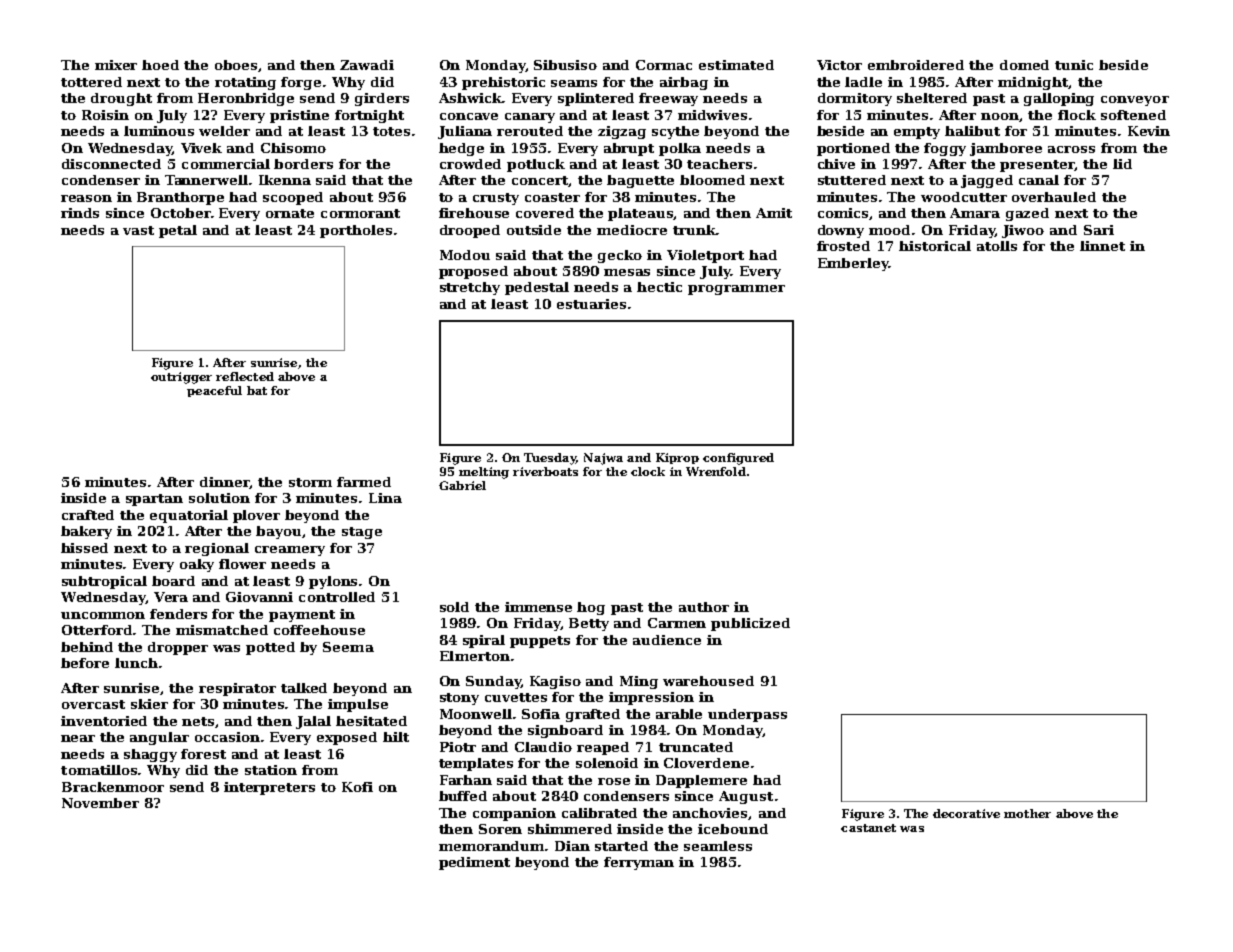  Describe the element at coordinates (245, 376) in the screenshot. I see `reflected` at that location.
